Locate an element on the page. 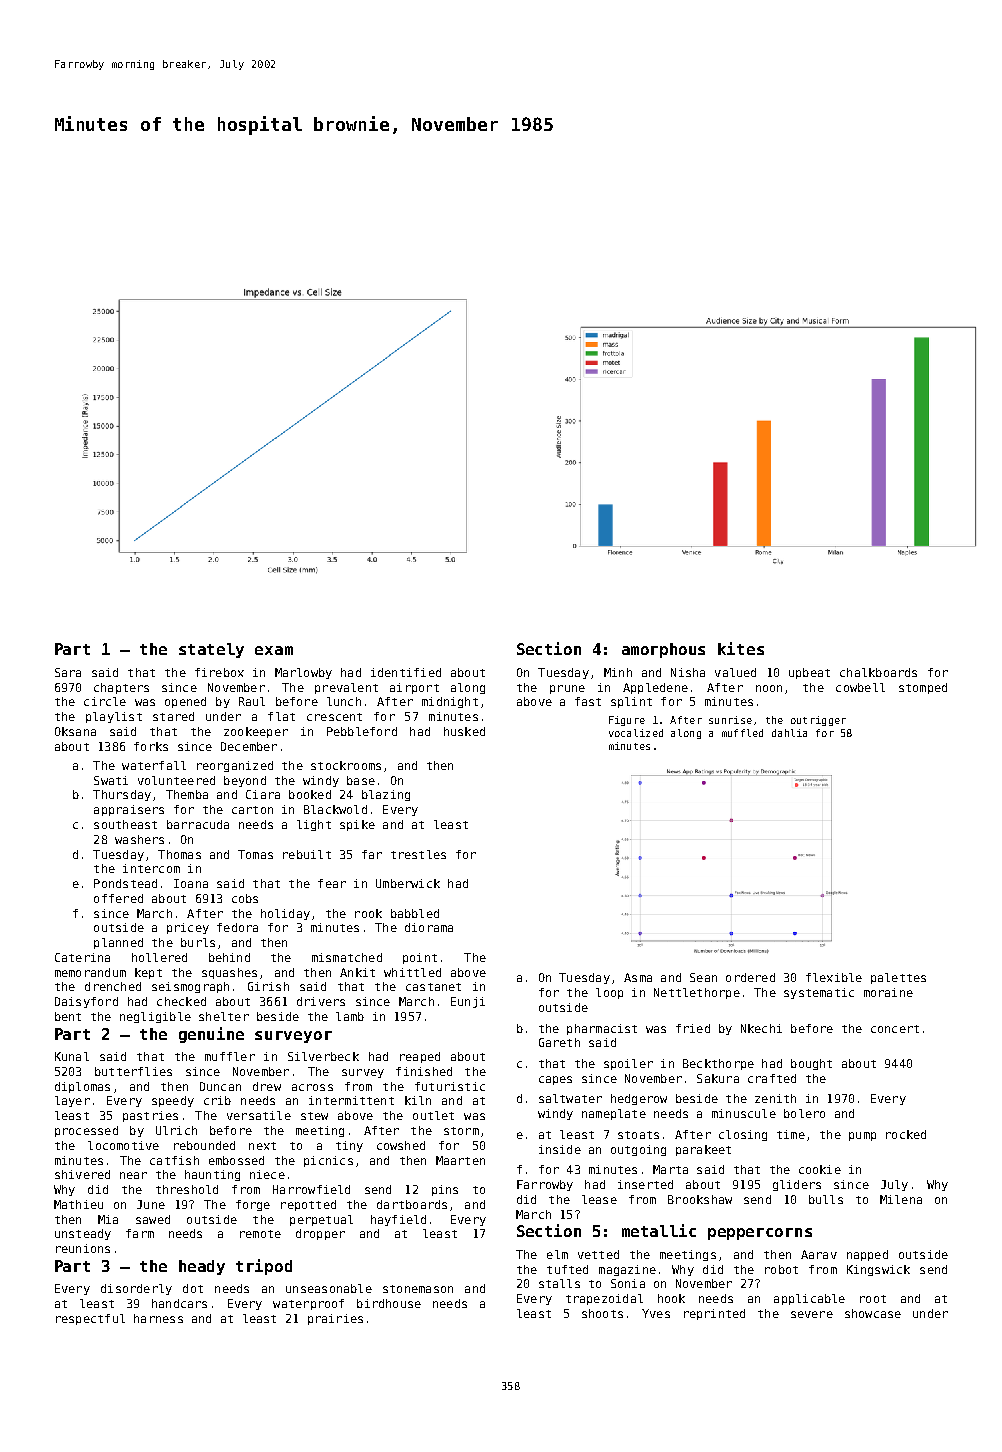 Image resolution: width=1002 pixels, height=1452 pixels. memorandum is located at coordinates (90, 972).
